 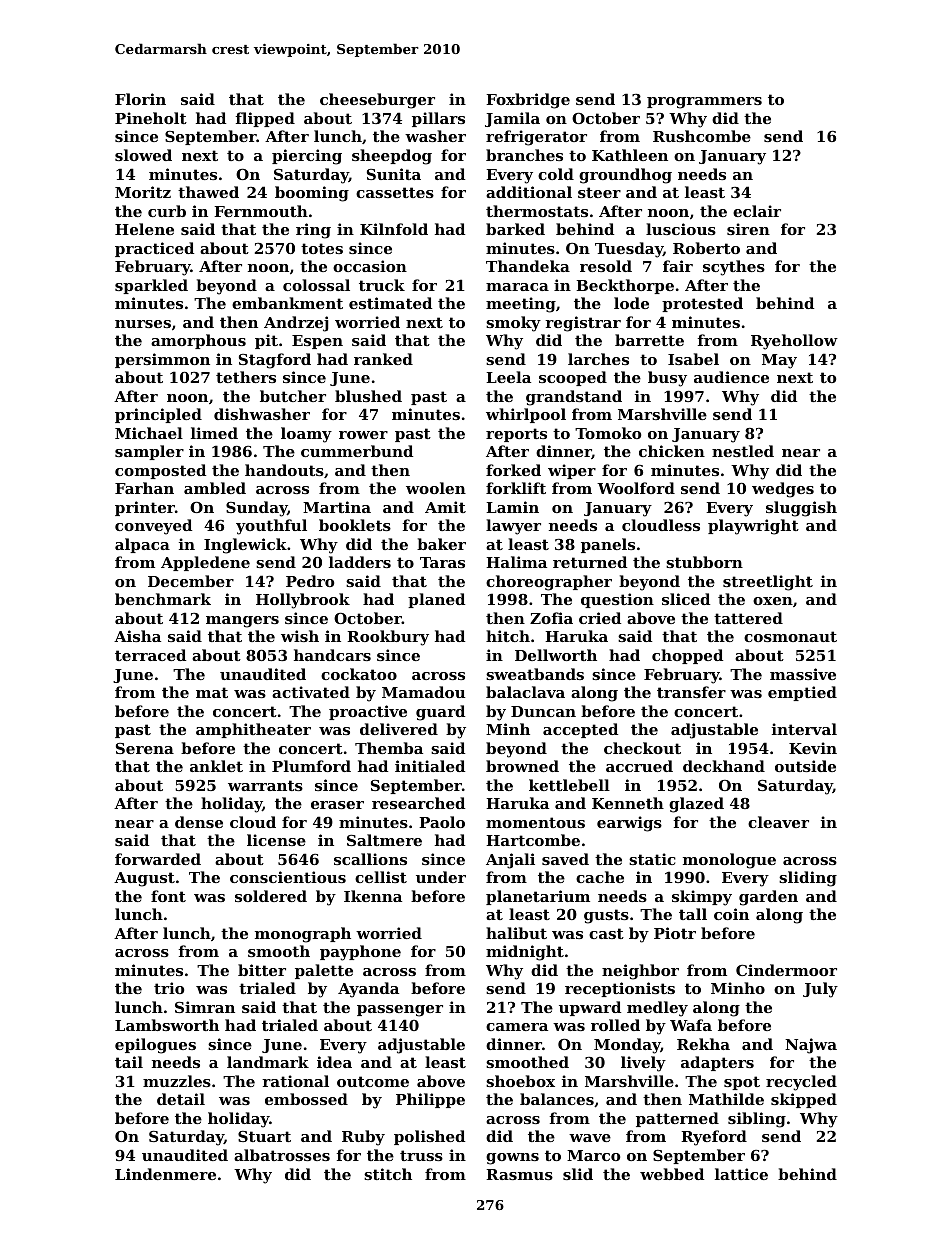 I want to click on colossal, so click(x=316, y=285).
